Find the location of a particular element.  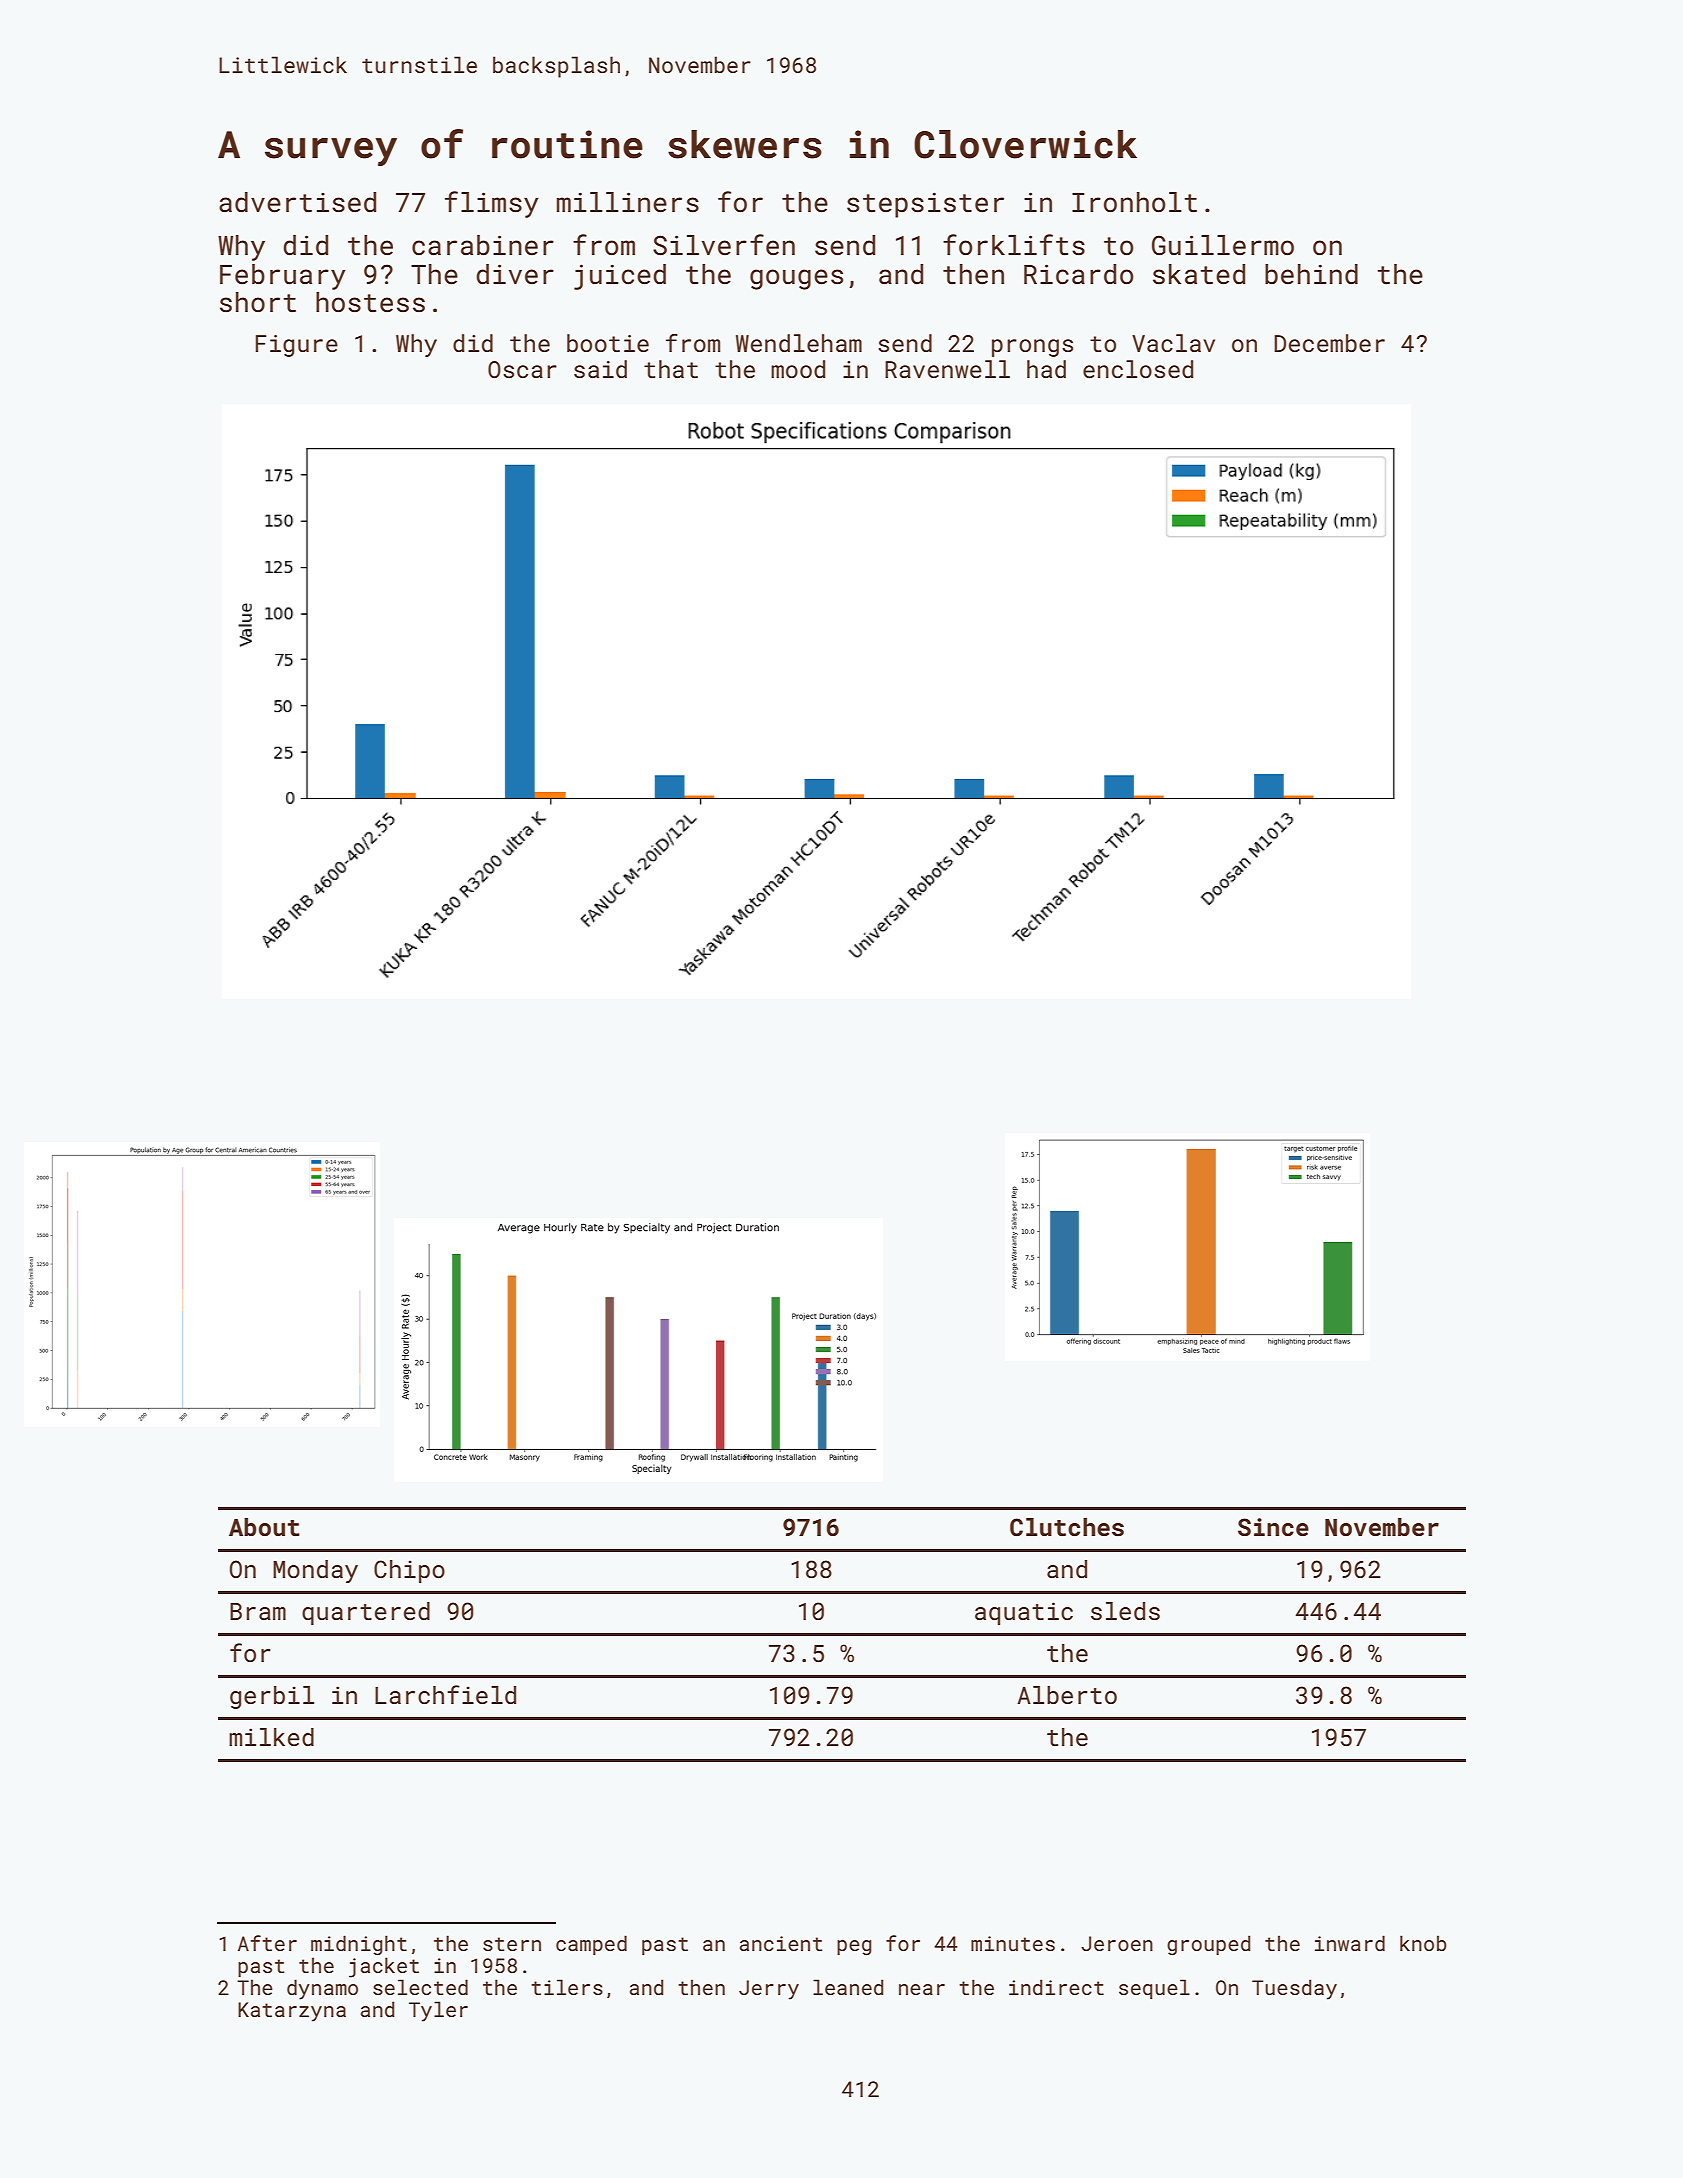

short is located at coordinates (258, 302).
